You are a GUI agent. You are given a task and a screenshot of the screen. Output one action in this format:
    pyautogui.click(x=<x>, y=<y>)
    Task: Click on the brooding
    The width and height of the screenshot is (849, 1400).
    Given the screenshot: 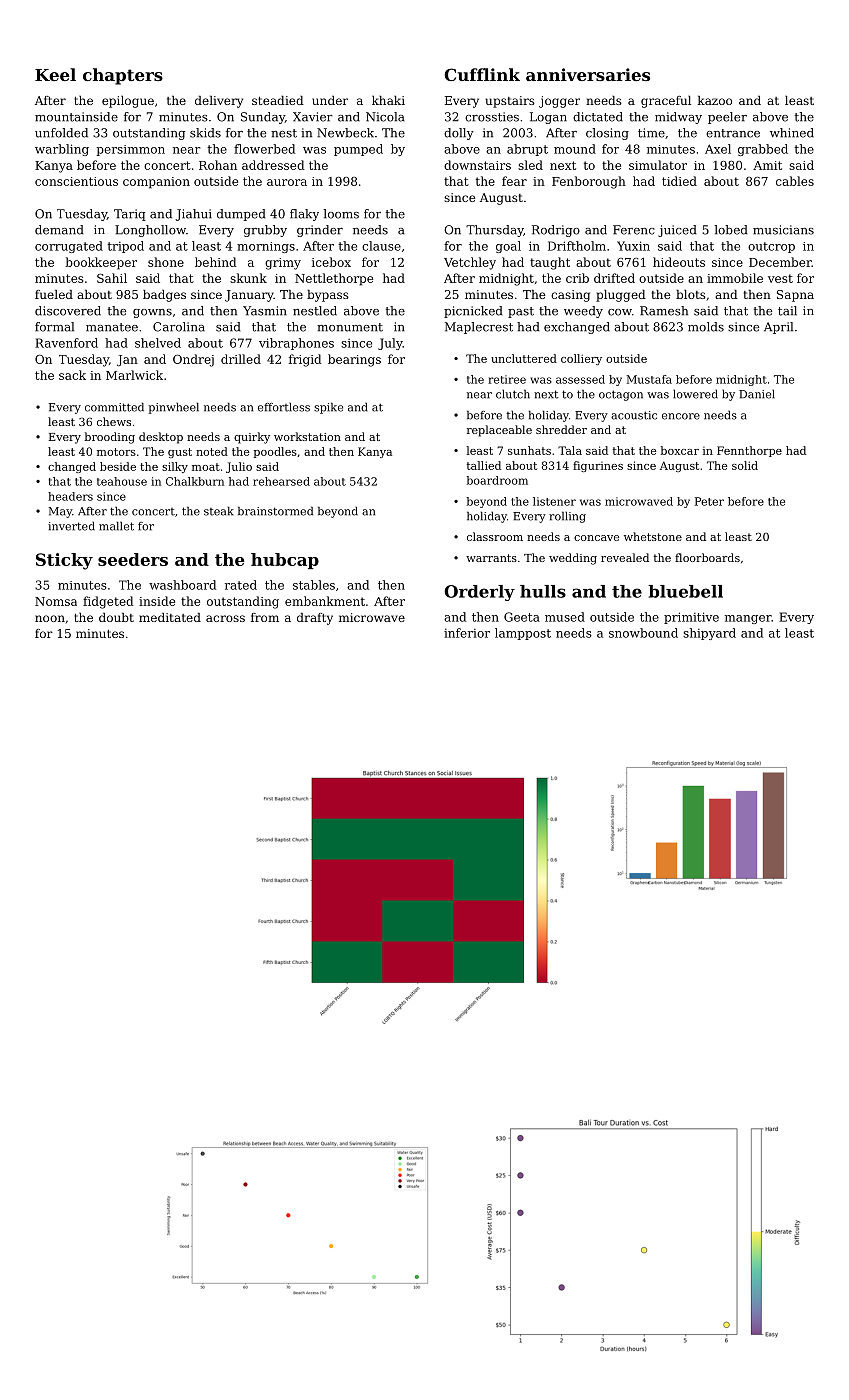 What is the action you would take?
    pyautogui.click(x=110, y=438)
